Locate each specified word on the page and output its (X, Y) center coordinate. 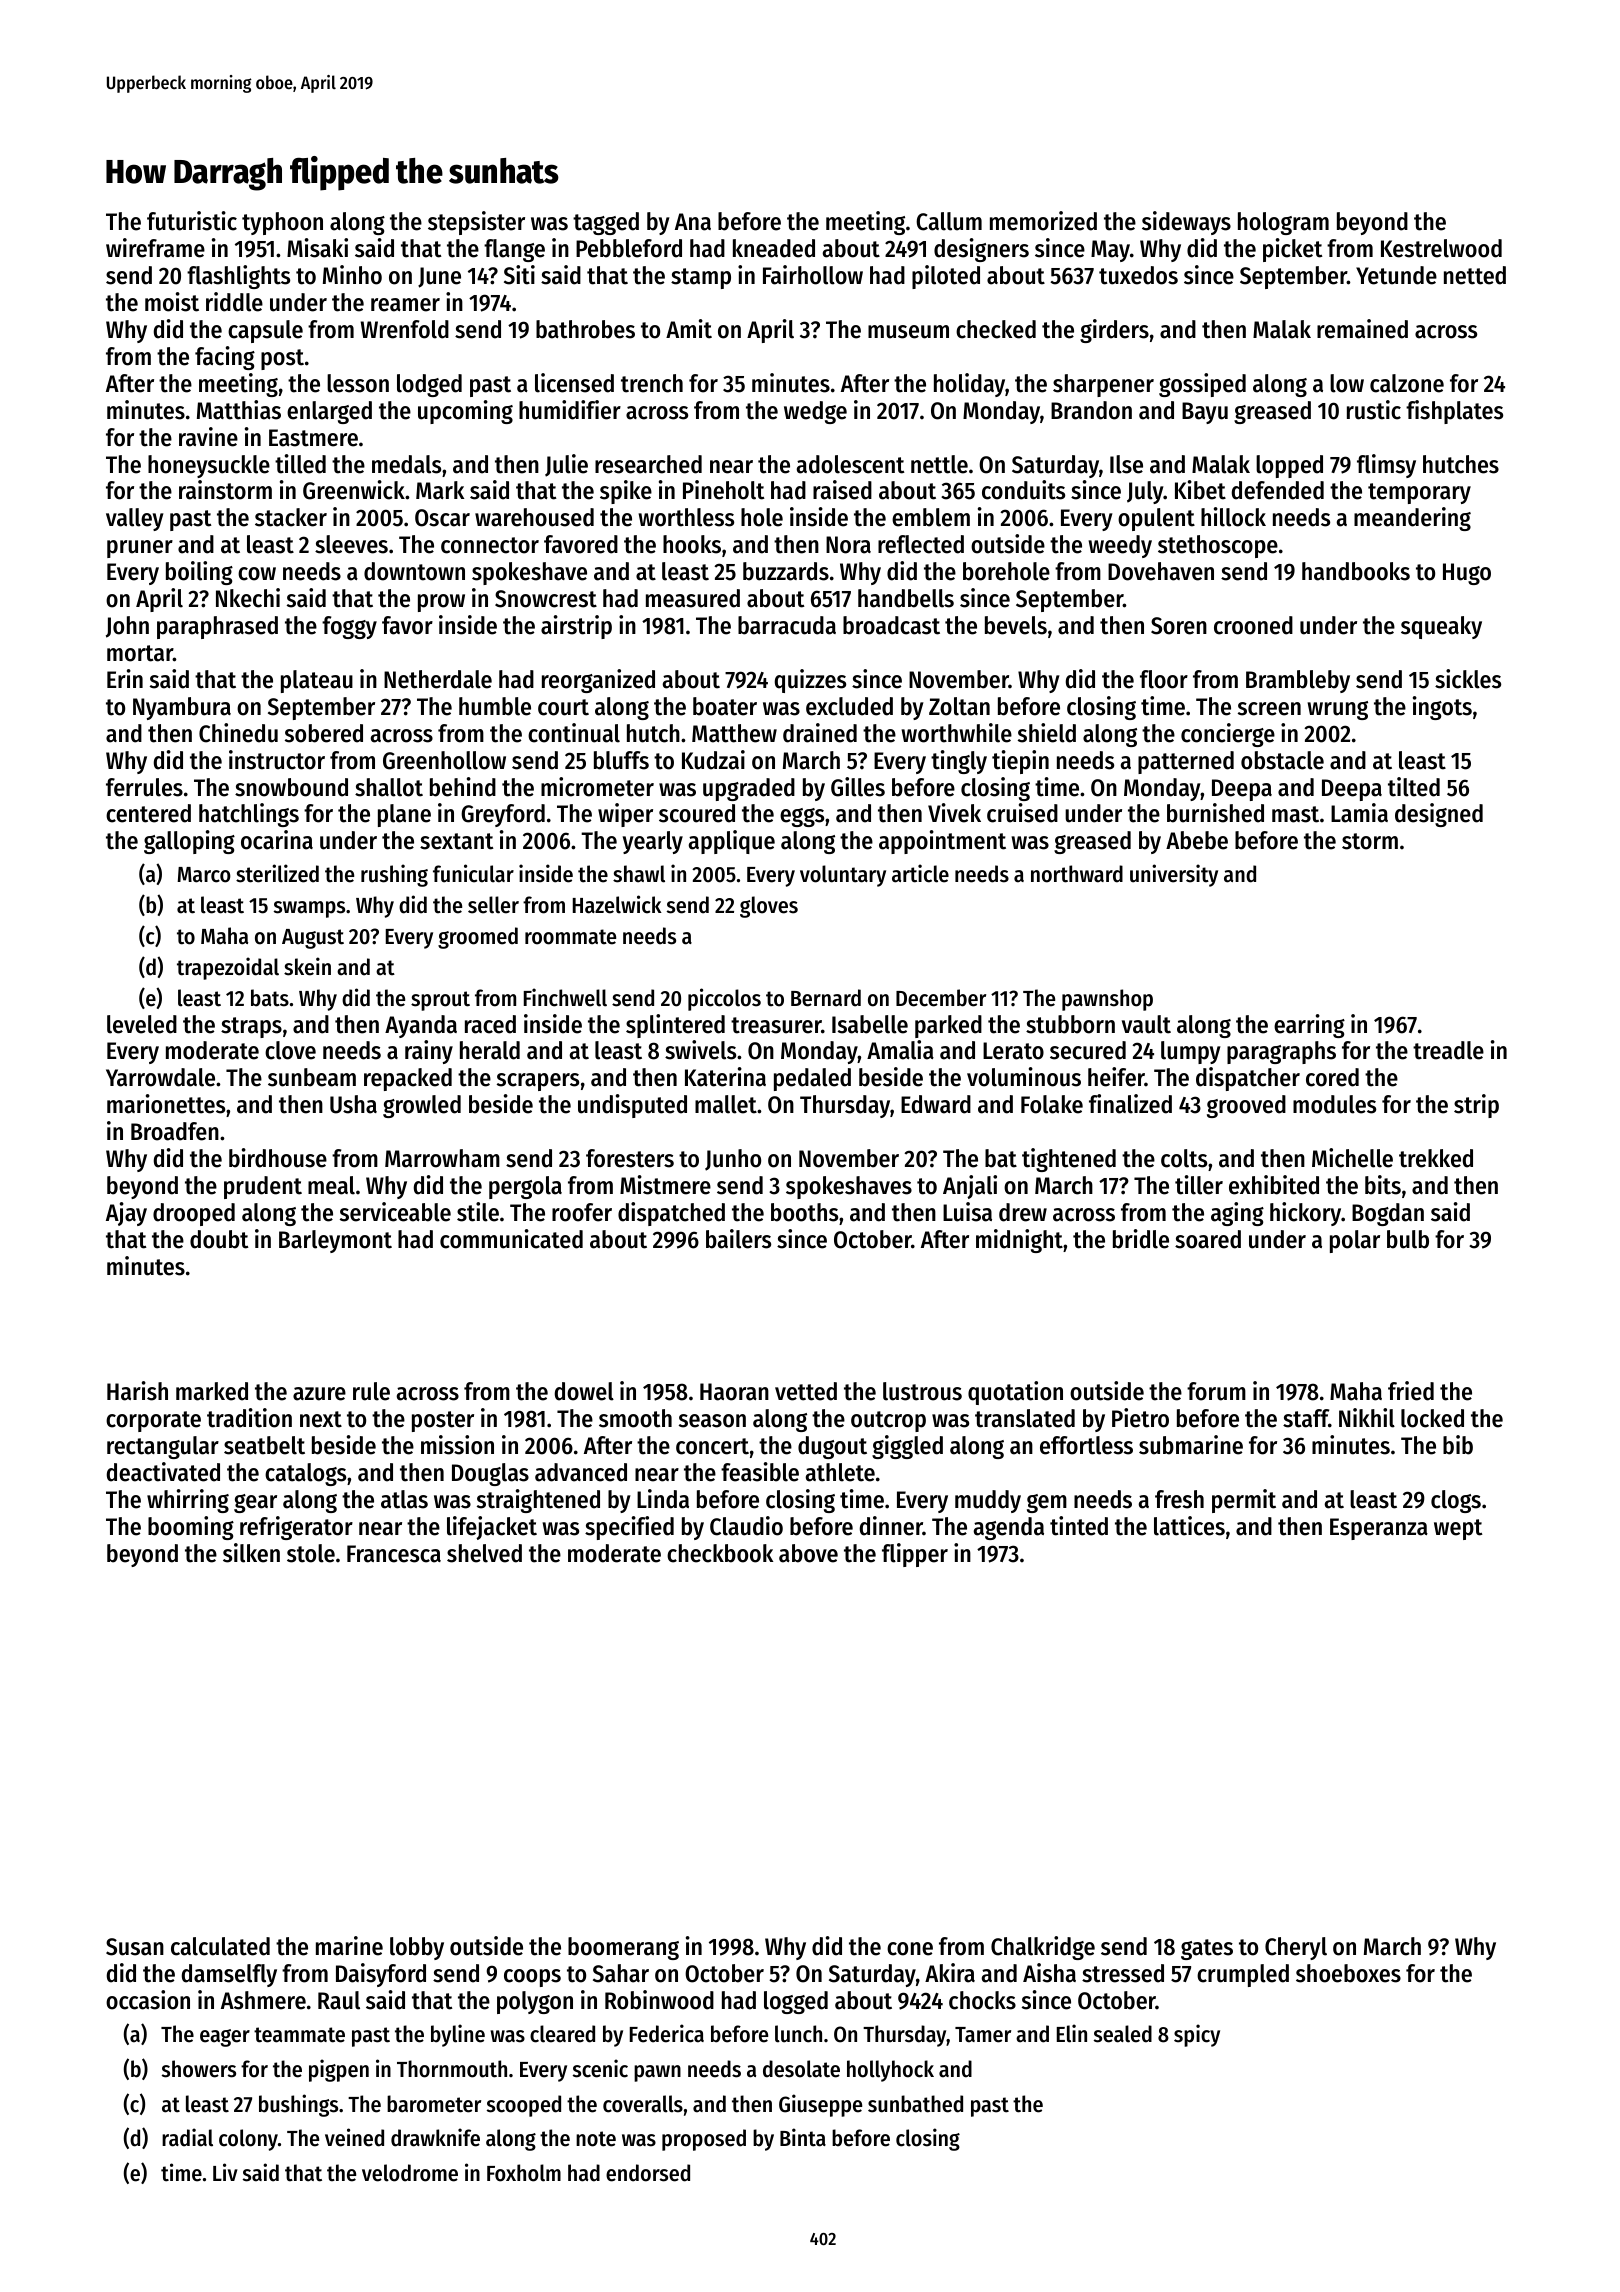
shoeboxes (1348, 1973)
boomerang (623, 1948)
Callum (949, 221)
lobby (417, 1948)
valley (135, 519)
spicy (1197, 2035)
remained (1362, 329)
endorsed (648, 2173)
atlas (404, 1499)
